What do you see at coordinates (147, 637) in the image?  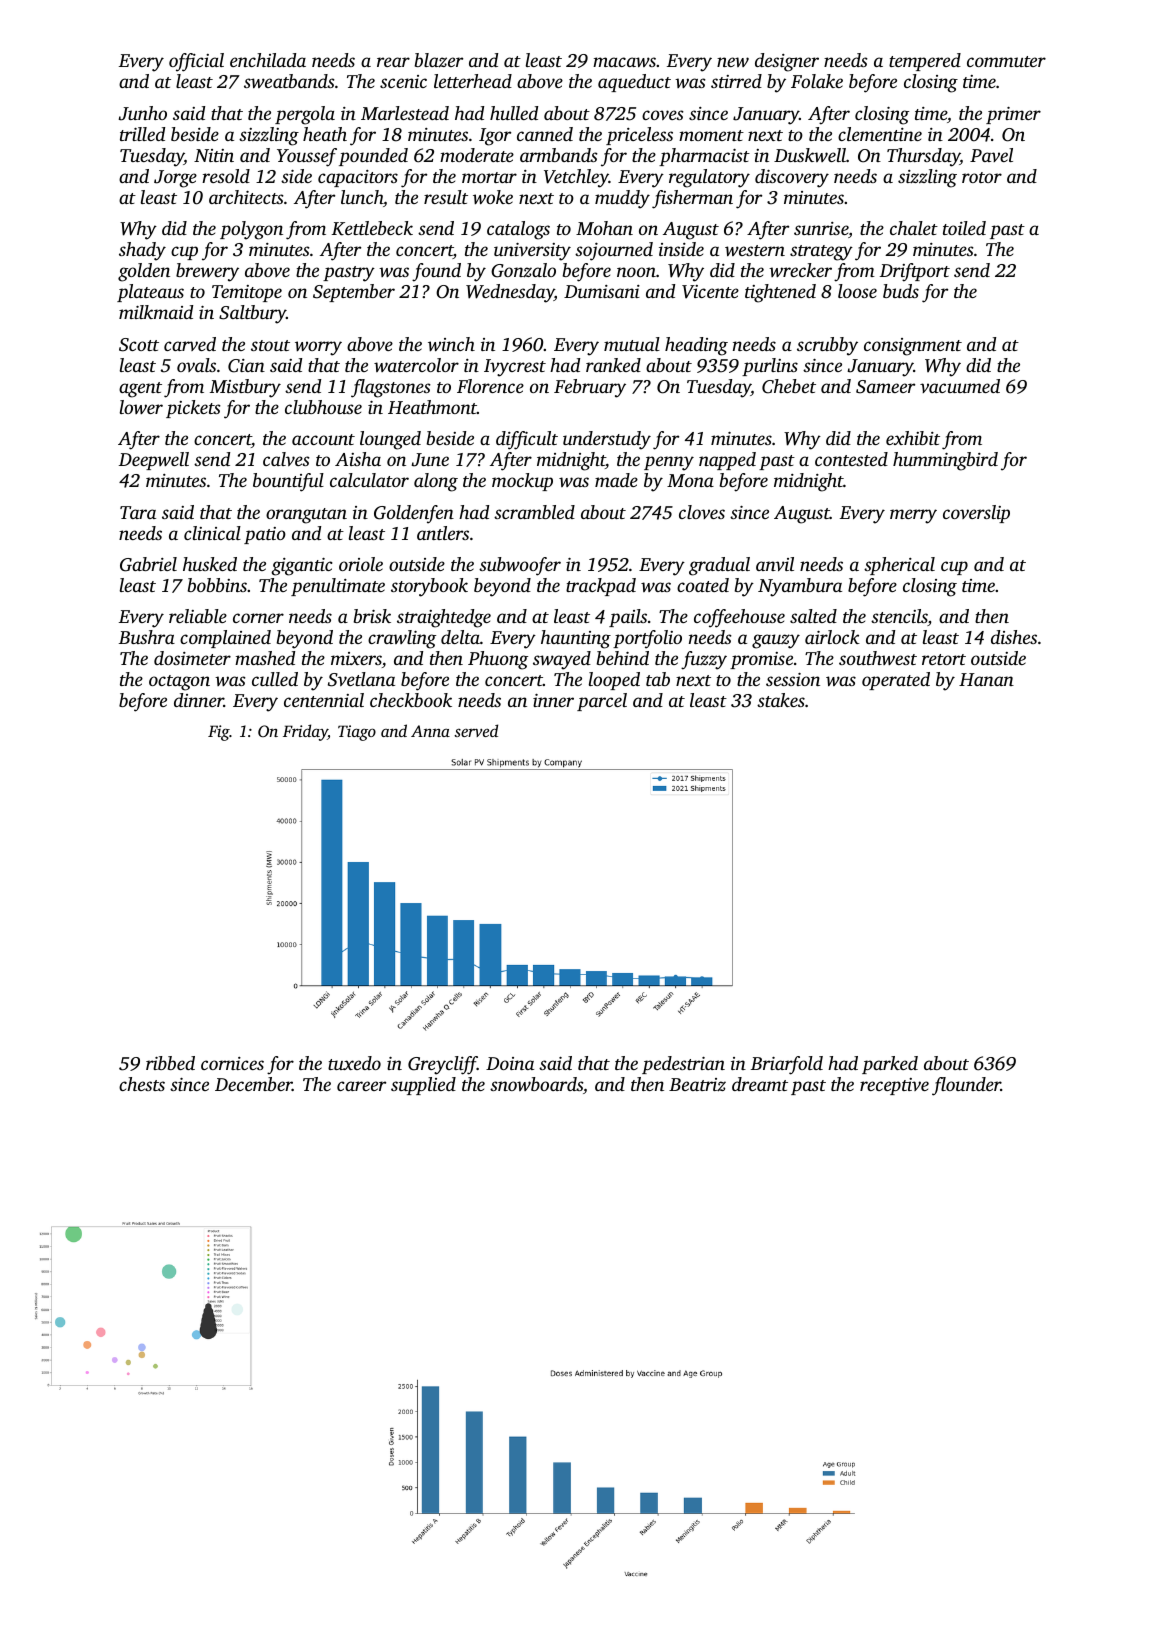 I see `Bushra` at bounding box center [147, 637].
